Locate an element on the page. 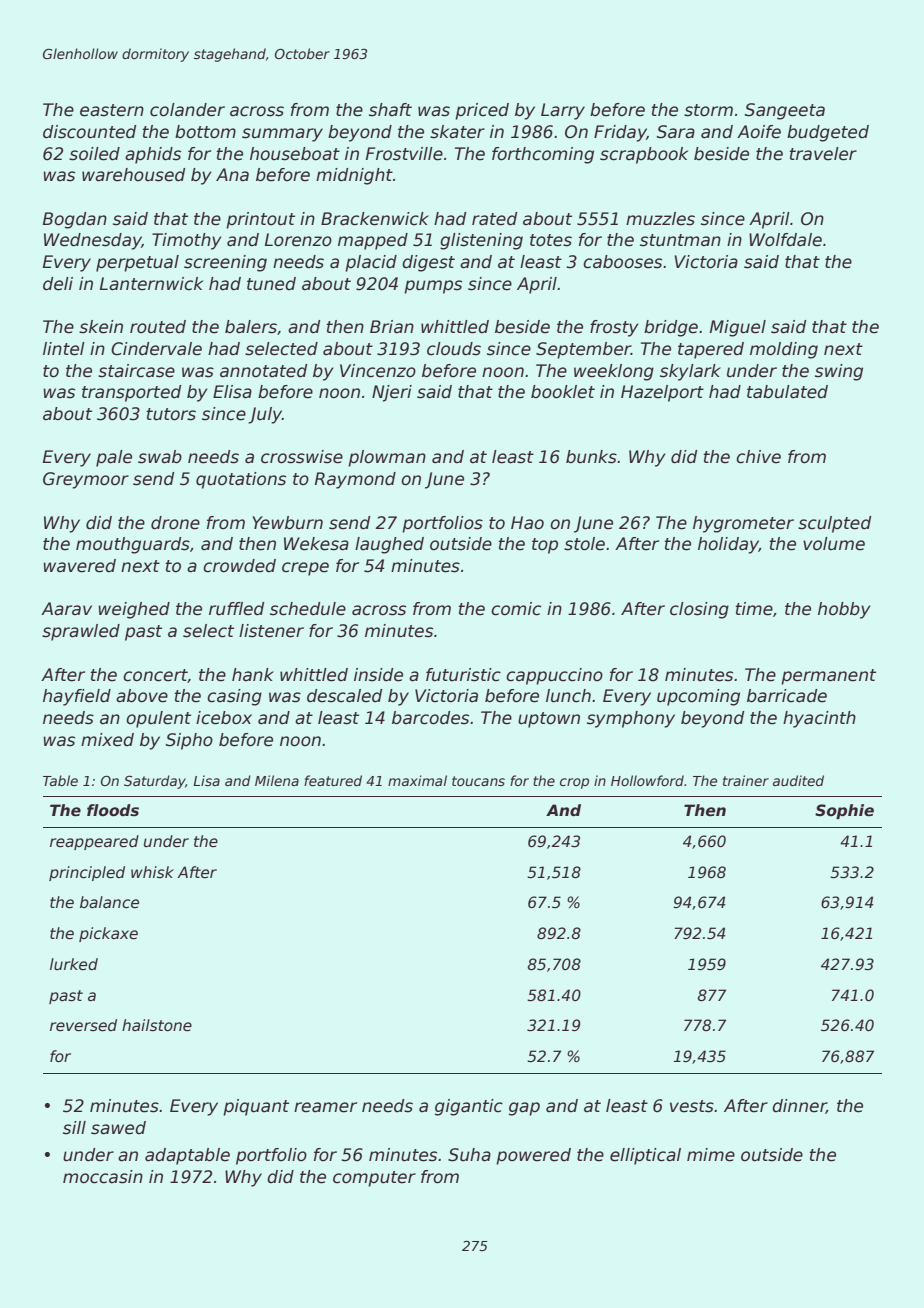  priced is located at coordinates (482, 111).
